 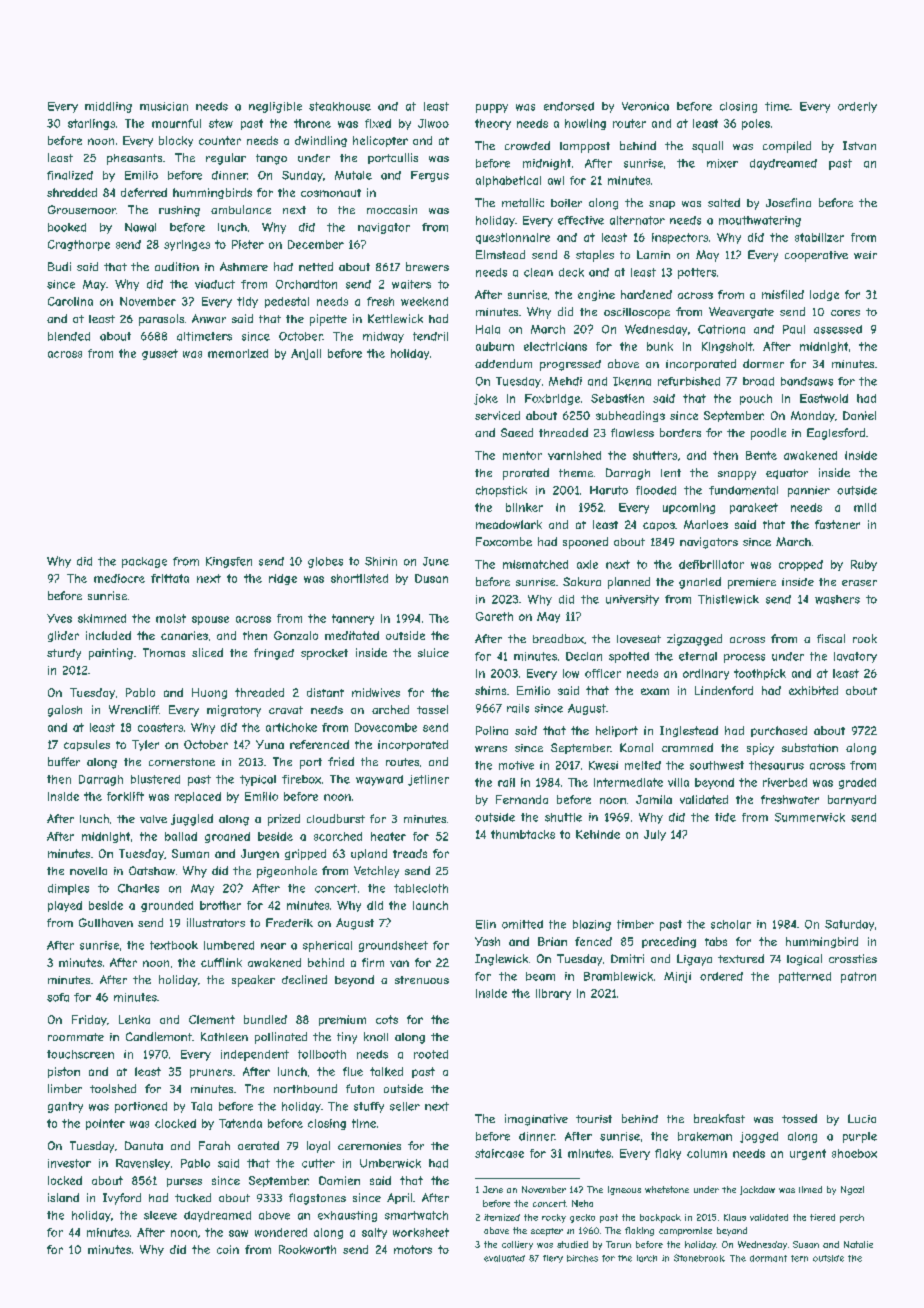 What do you see at coordinates (260, 854) in the document?
I see `Jurgen` at bounding box center [260, 854].
